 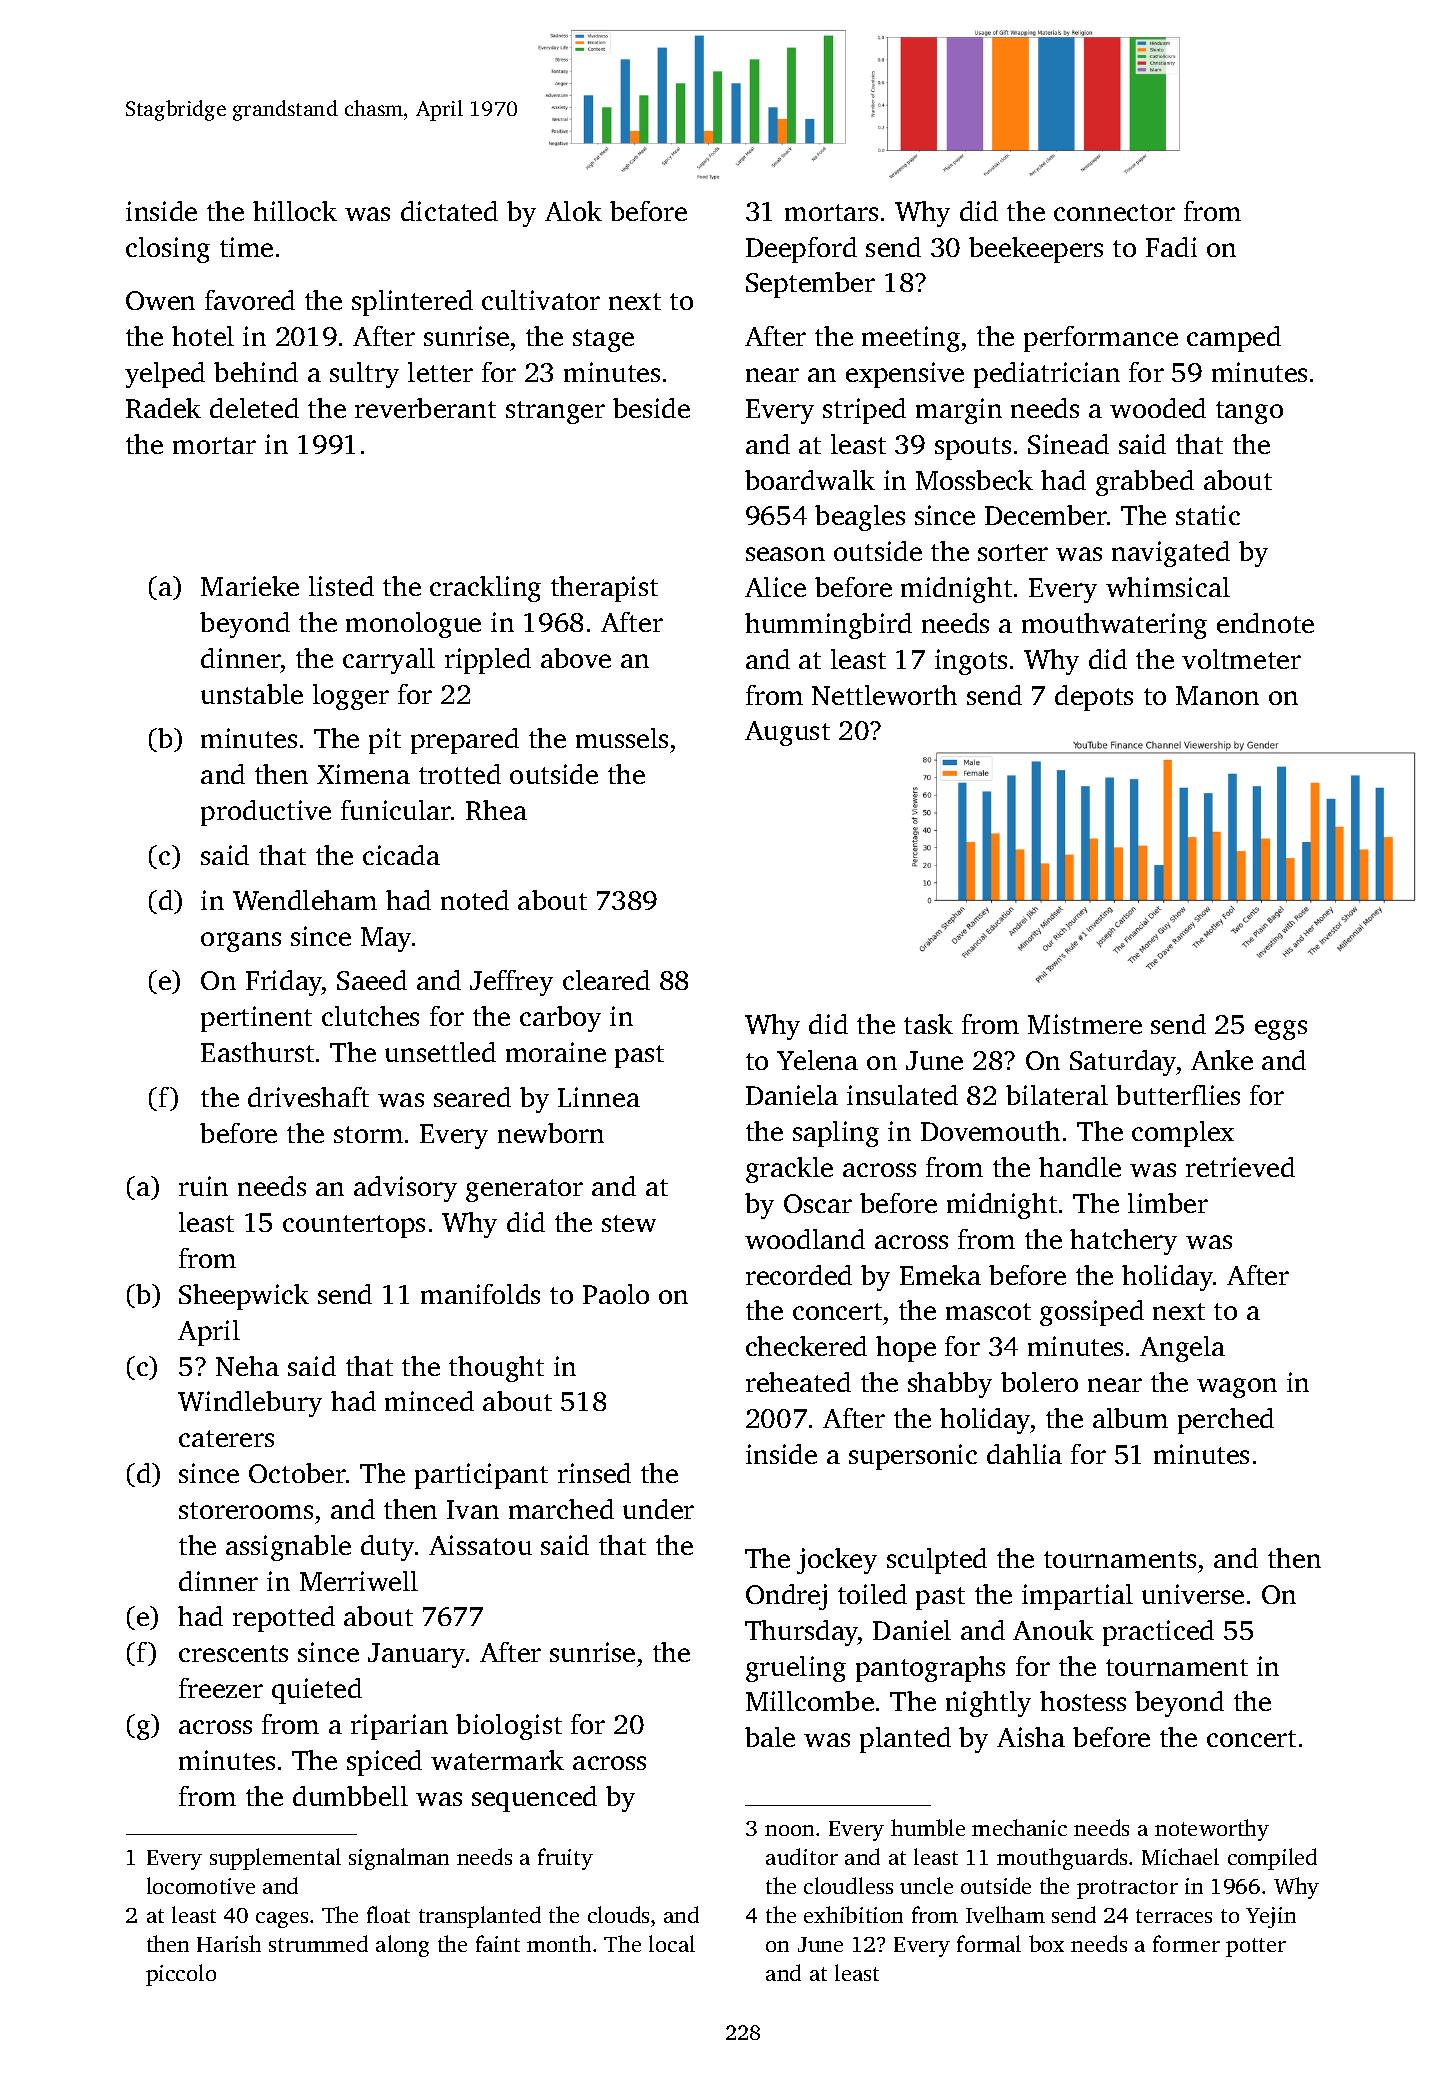 I want to click on closing, so click(x=168, y=250).
